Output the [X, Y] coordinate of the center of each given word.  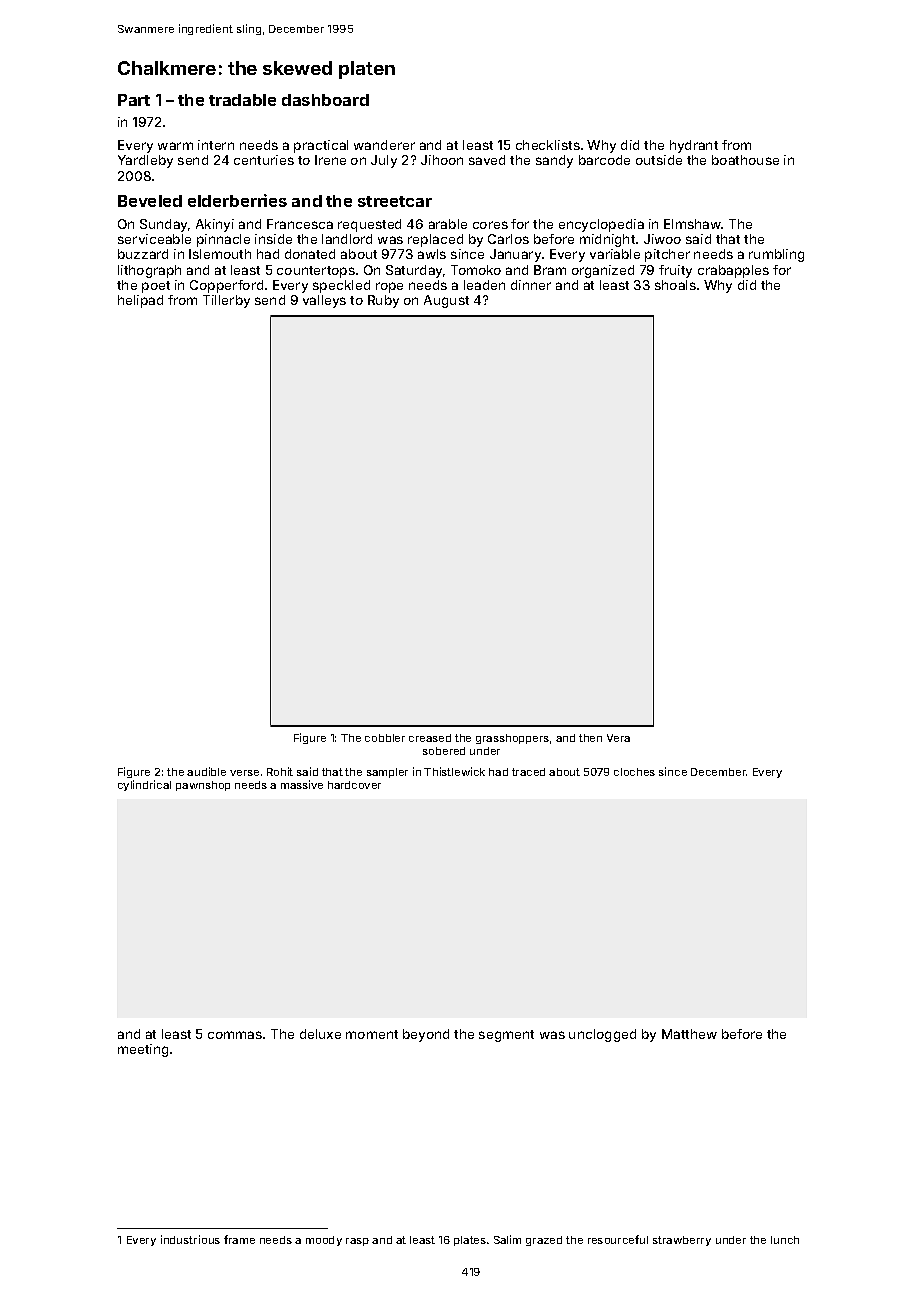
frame [239, 1239]
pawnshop [203, 786]
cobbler [385, 738]
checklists [548, 145]
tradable [242, 100]
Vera [618, 738]
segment [506, 1036]
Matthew [689, 1034]
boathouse [745, 160]
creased [430, 738]
